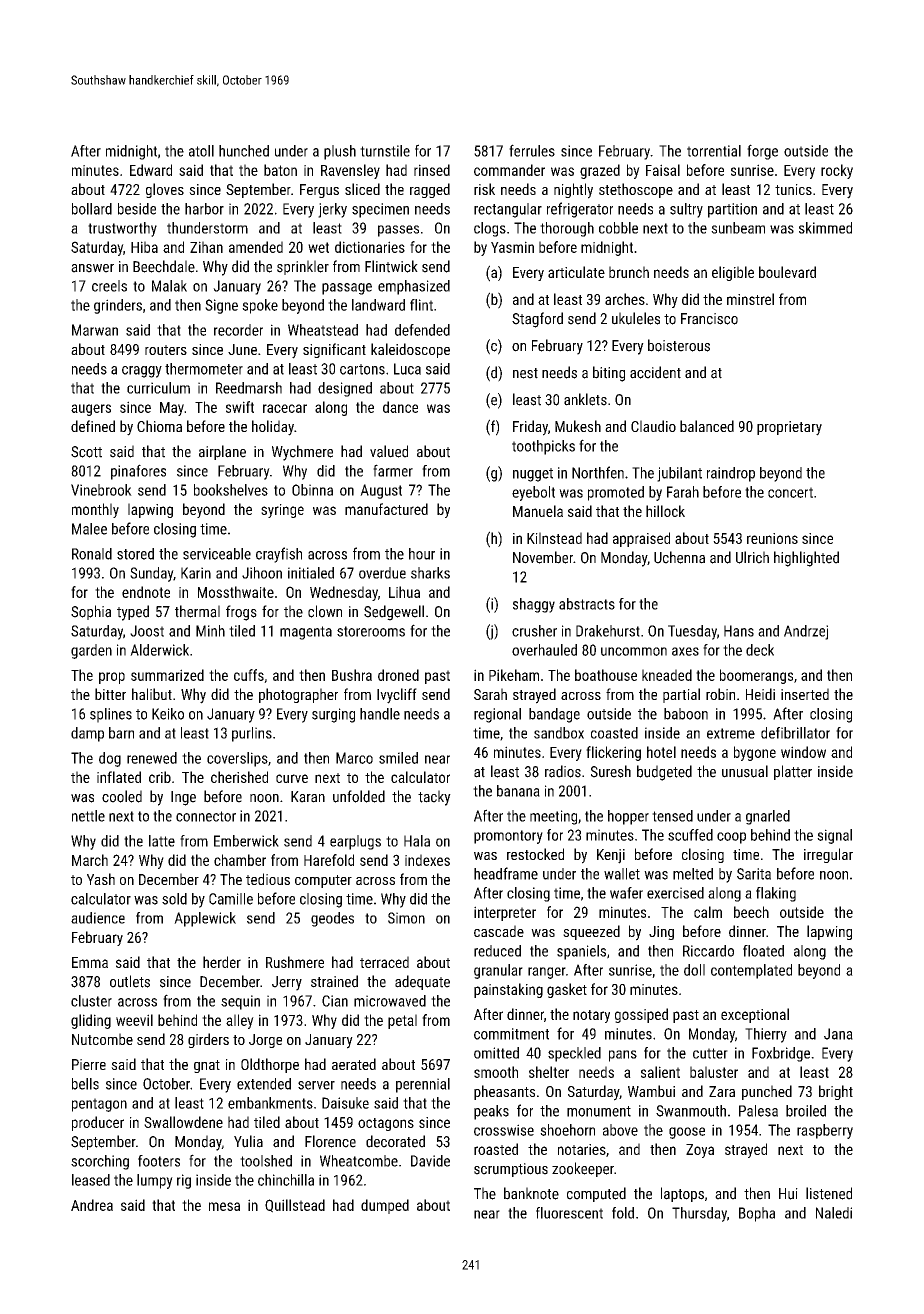 The height and width of the image is (1314, 924). I want to click on commitment, so click(511, 1034).
